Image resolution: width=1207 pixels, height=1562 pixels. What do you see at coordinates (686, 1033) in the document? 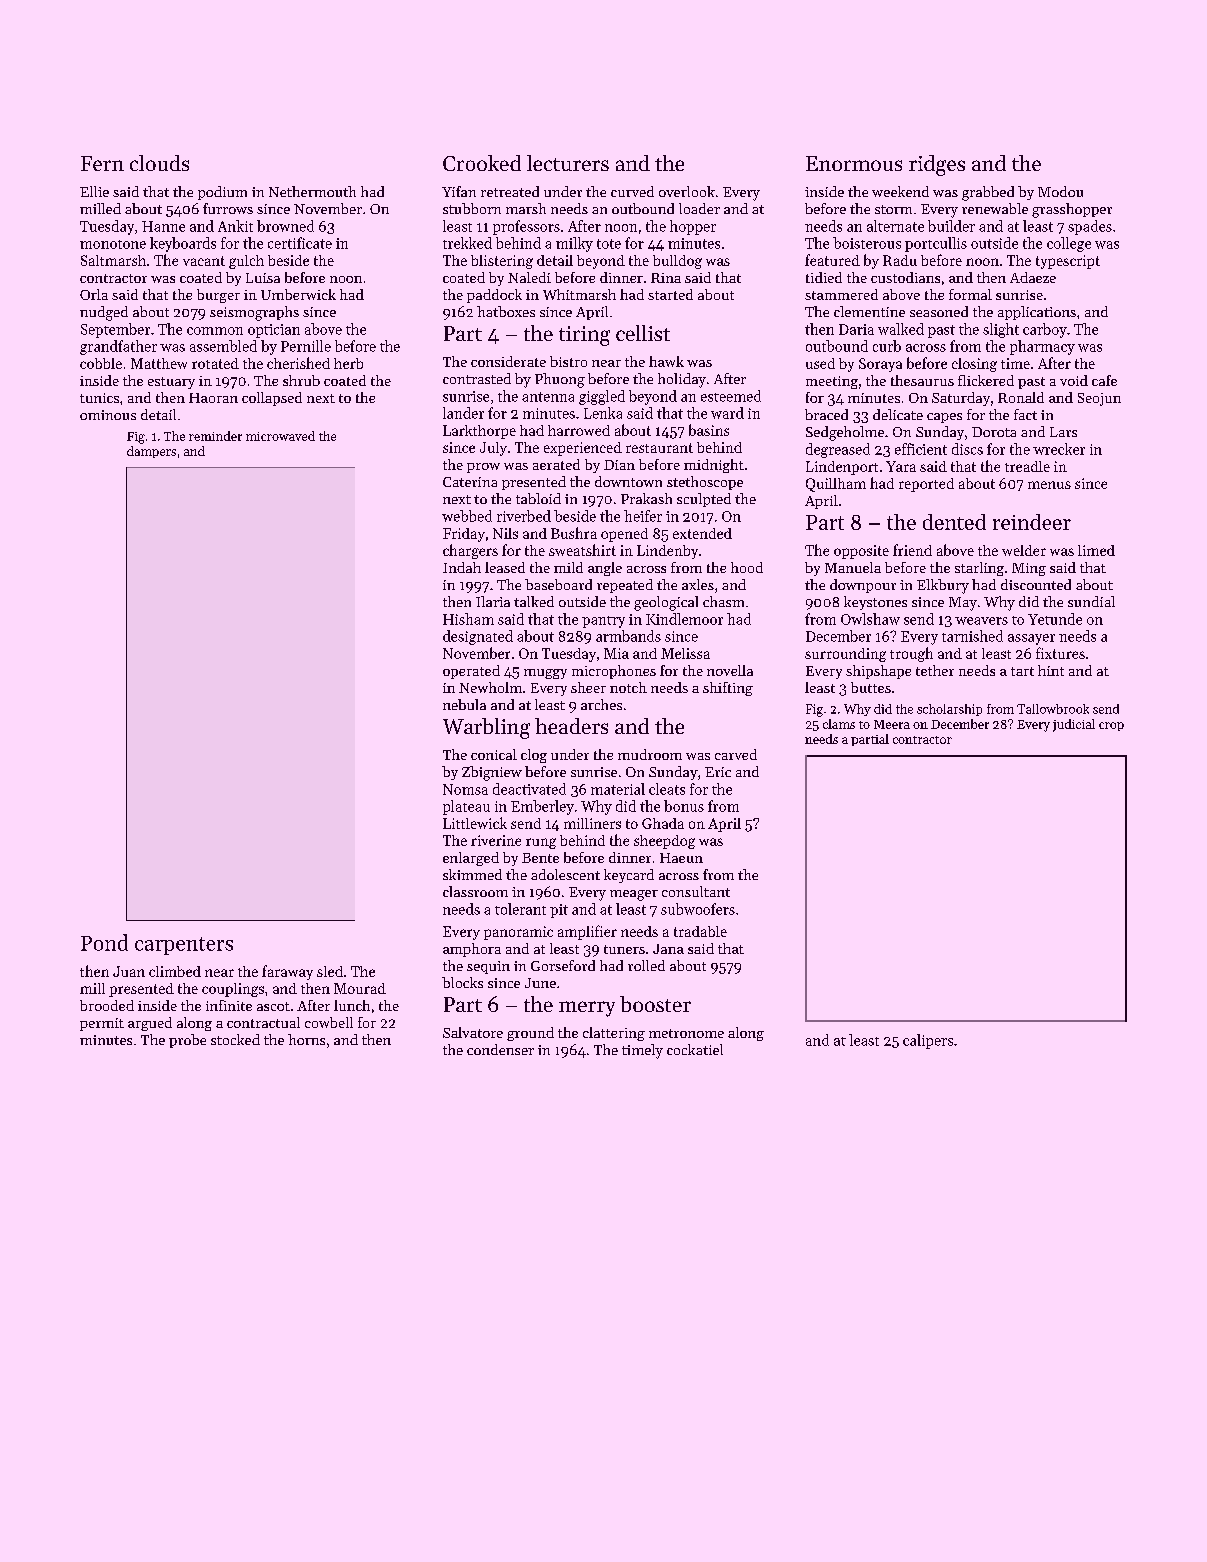
I see `metronome` at bounding box center [686, 1033].
